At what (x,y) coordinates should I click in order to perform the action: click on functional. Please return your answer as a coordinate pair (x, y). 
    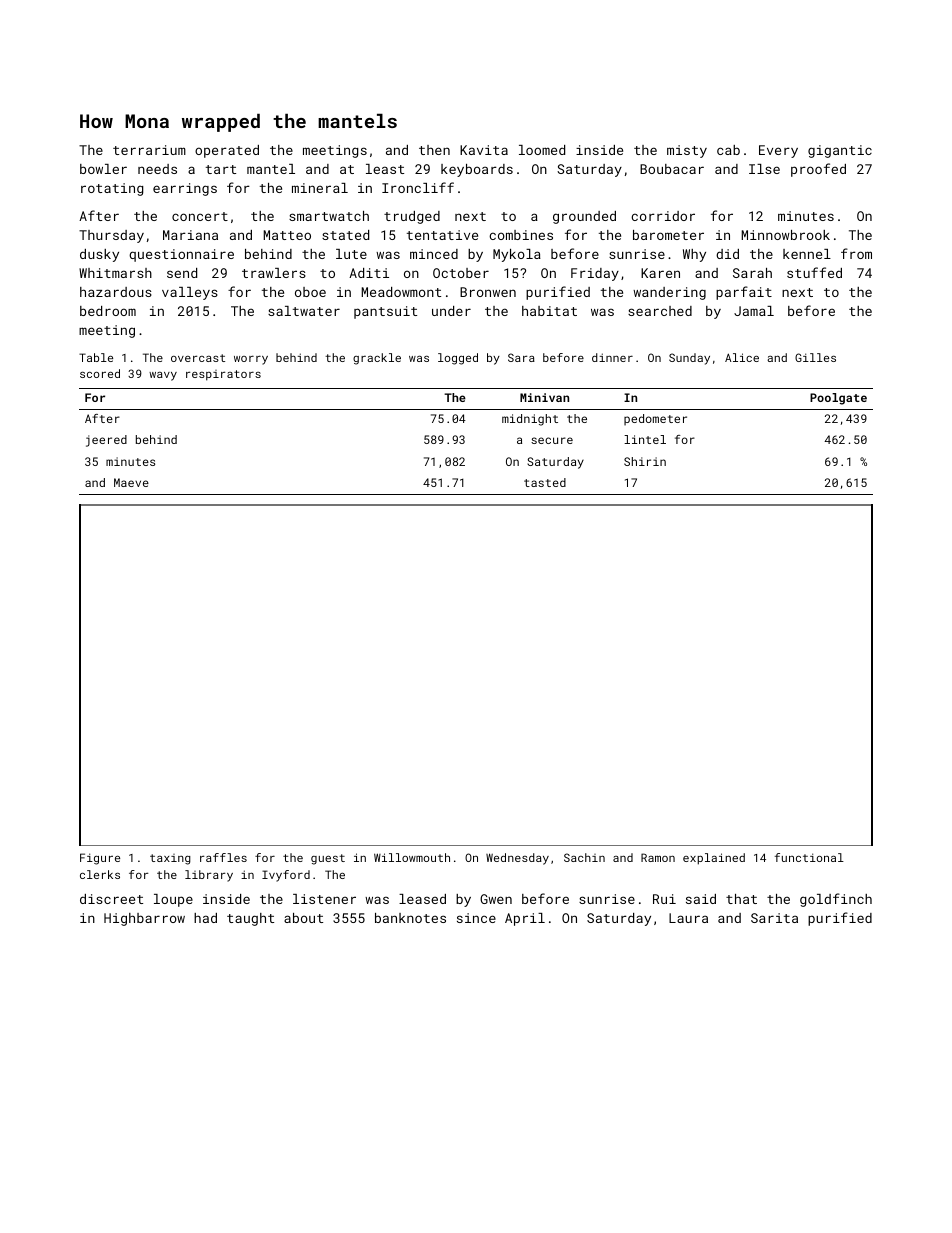
    Looking at the image, I should click on (809, 857).
